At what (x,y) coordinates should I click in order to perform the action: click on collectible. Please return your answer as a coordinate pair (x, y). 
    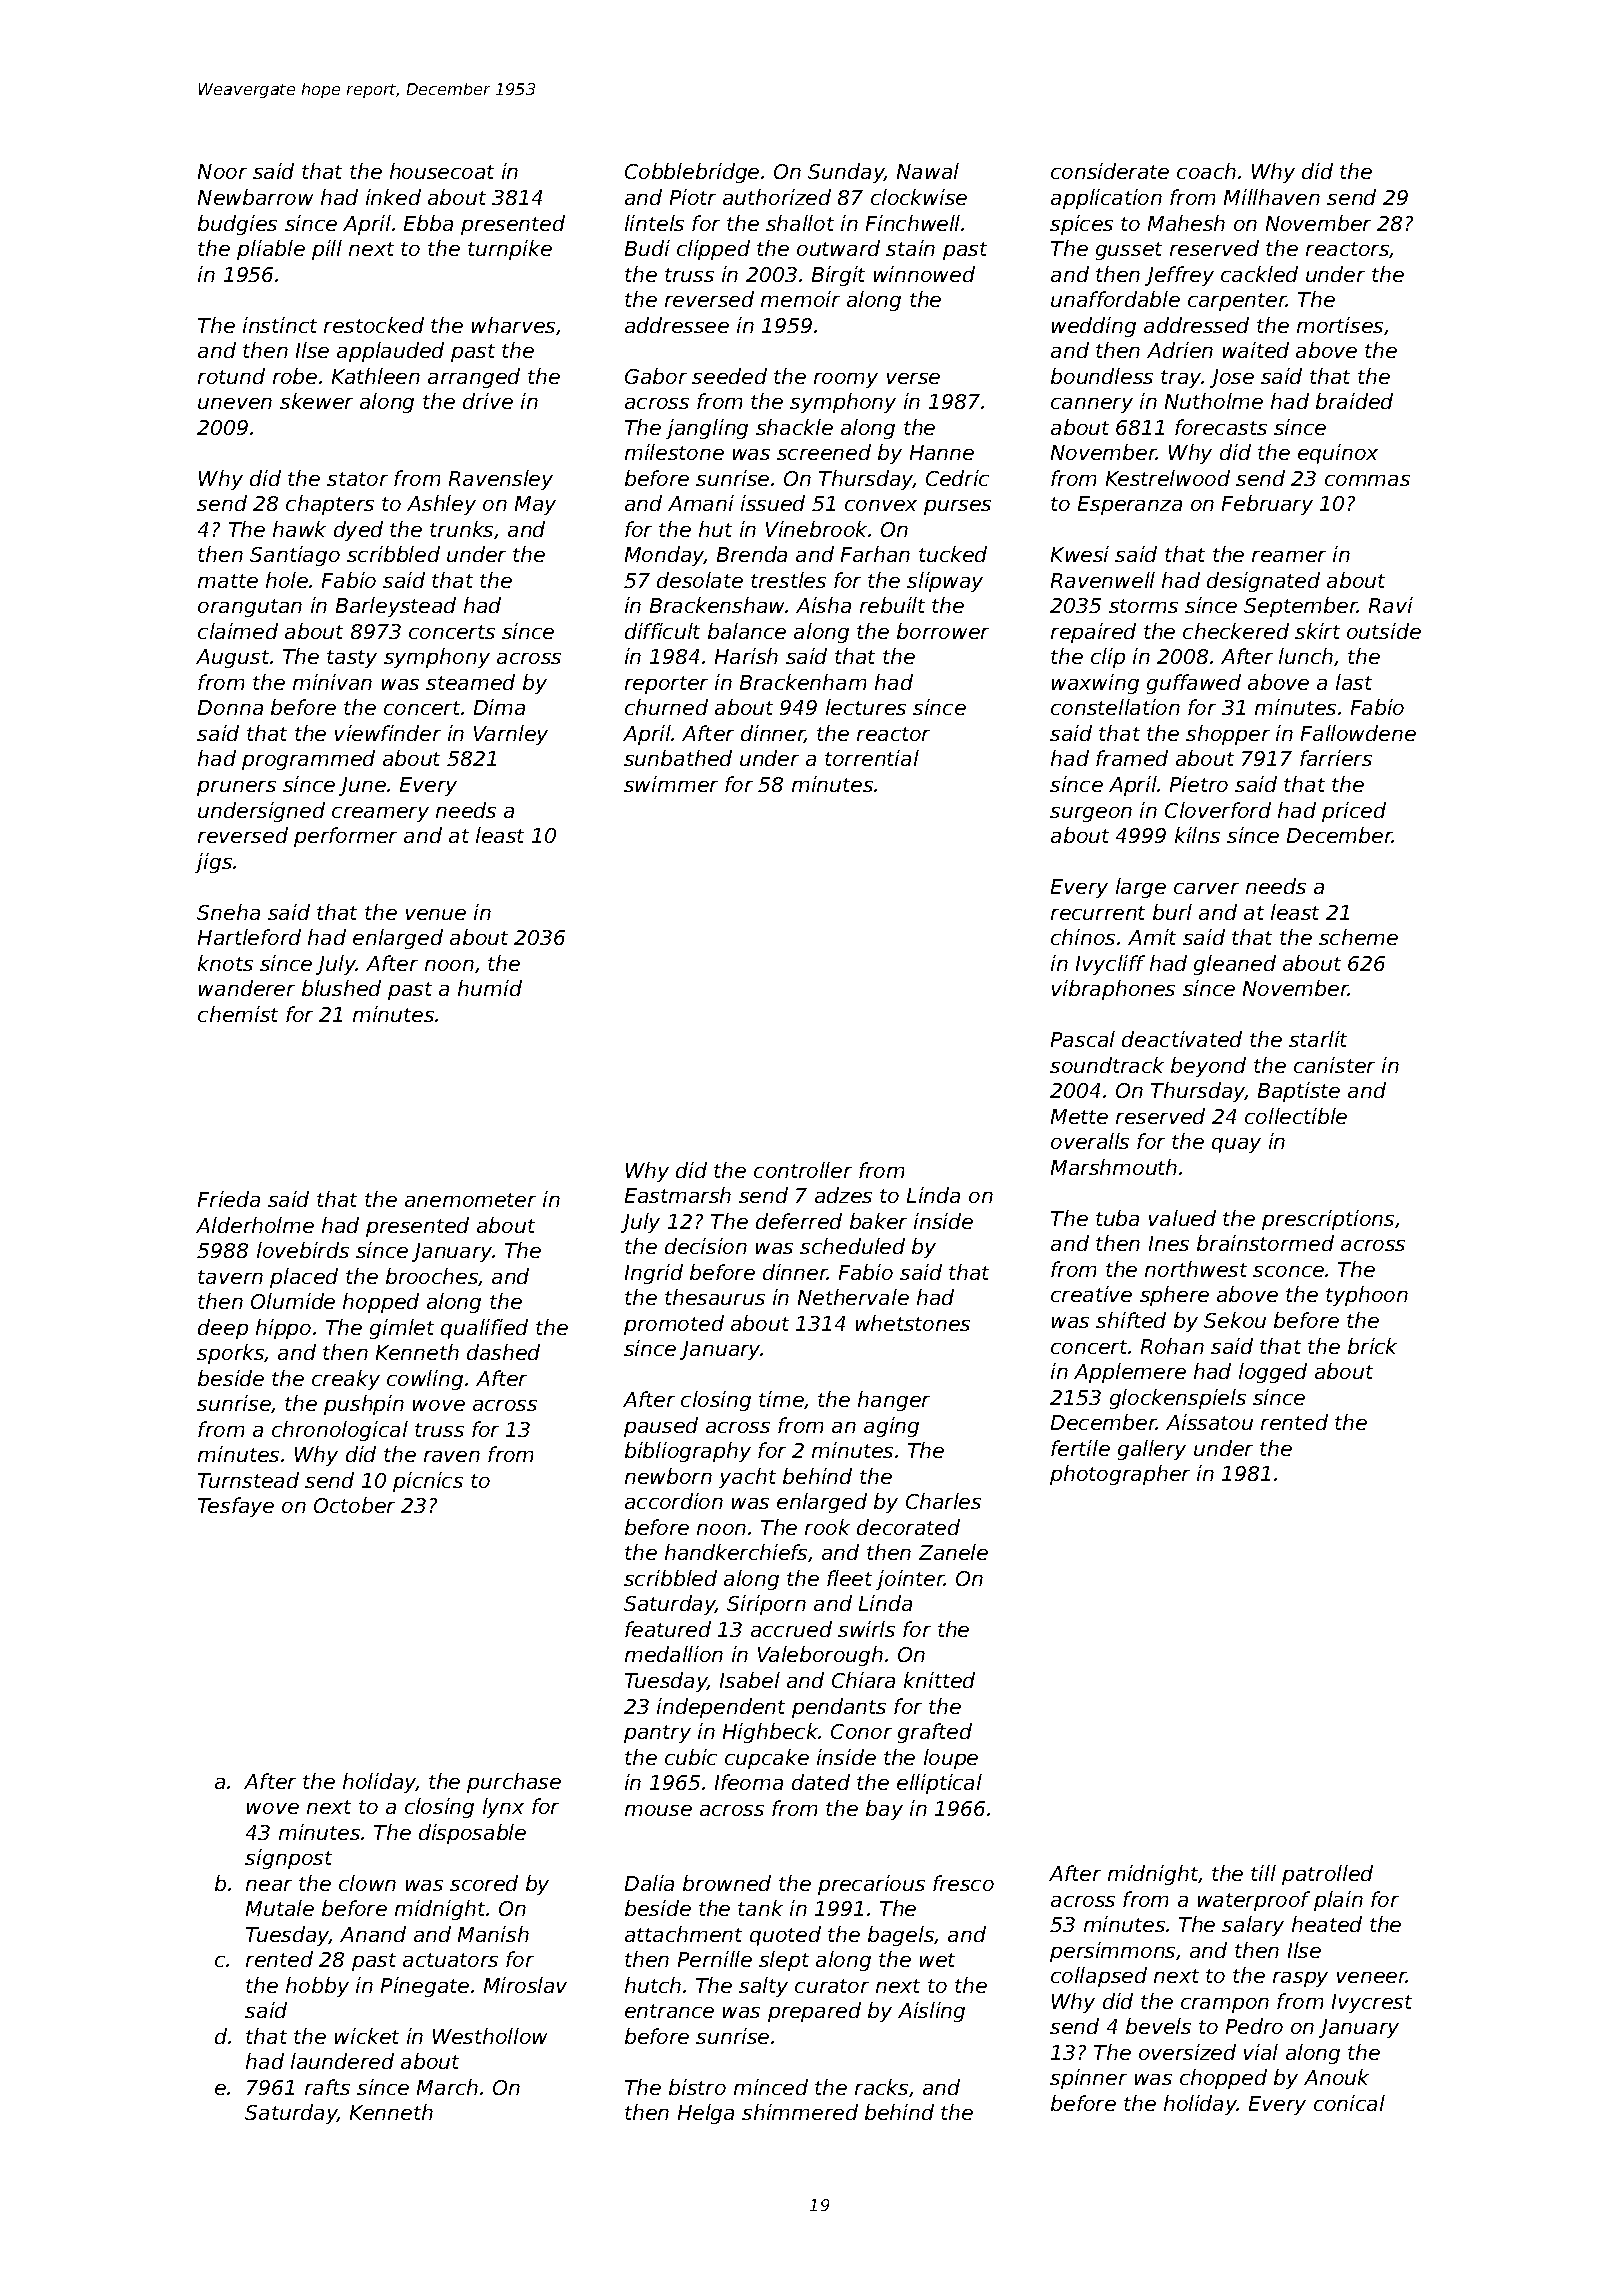
    Looking at the image, I should click on (1296, 1116).
